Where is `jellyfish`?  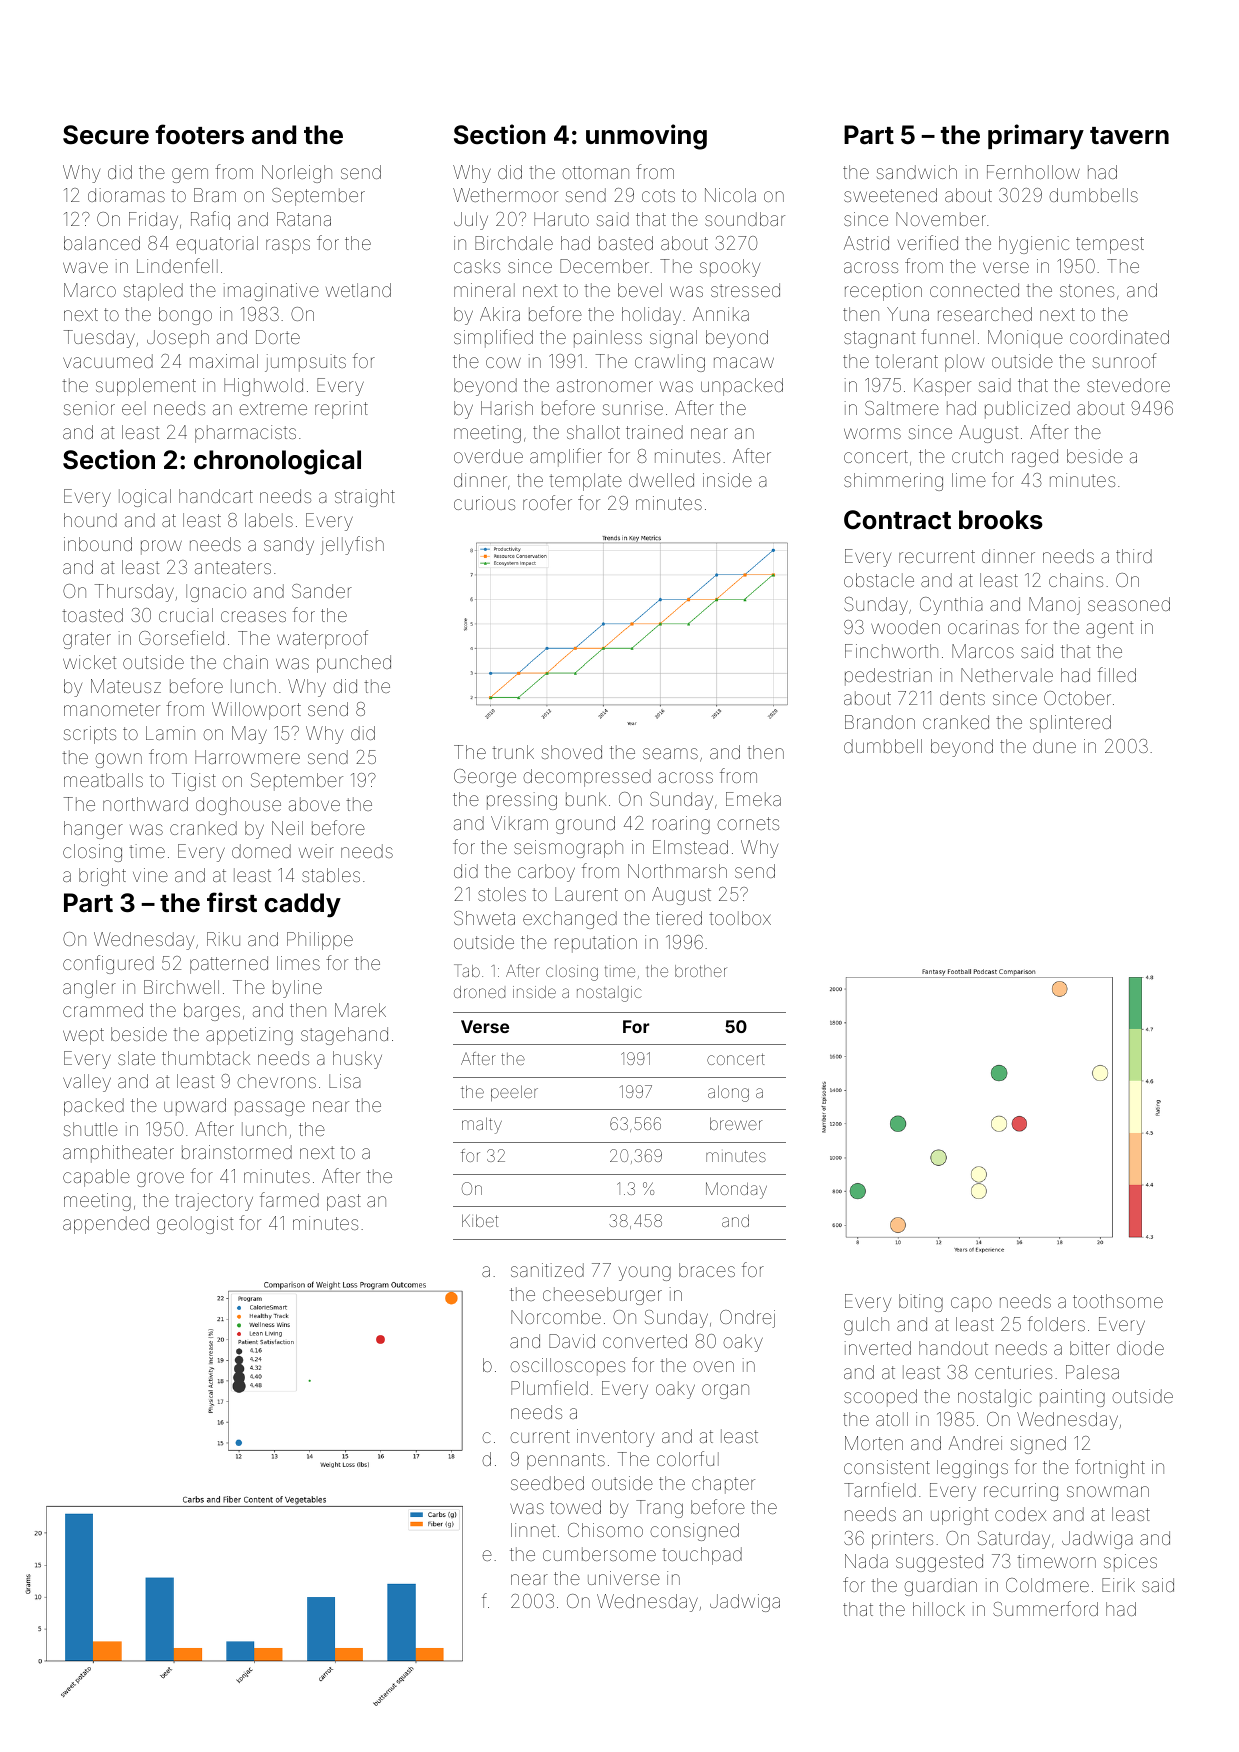 jellyfish is located at coordinates (352, 545).
